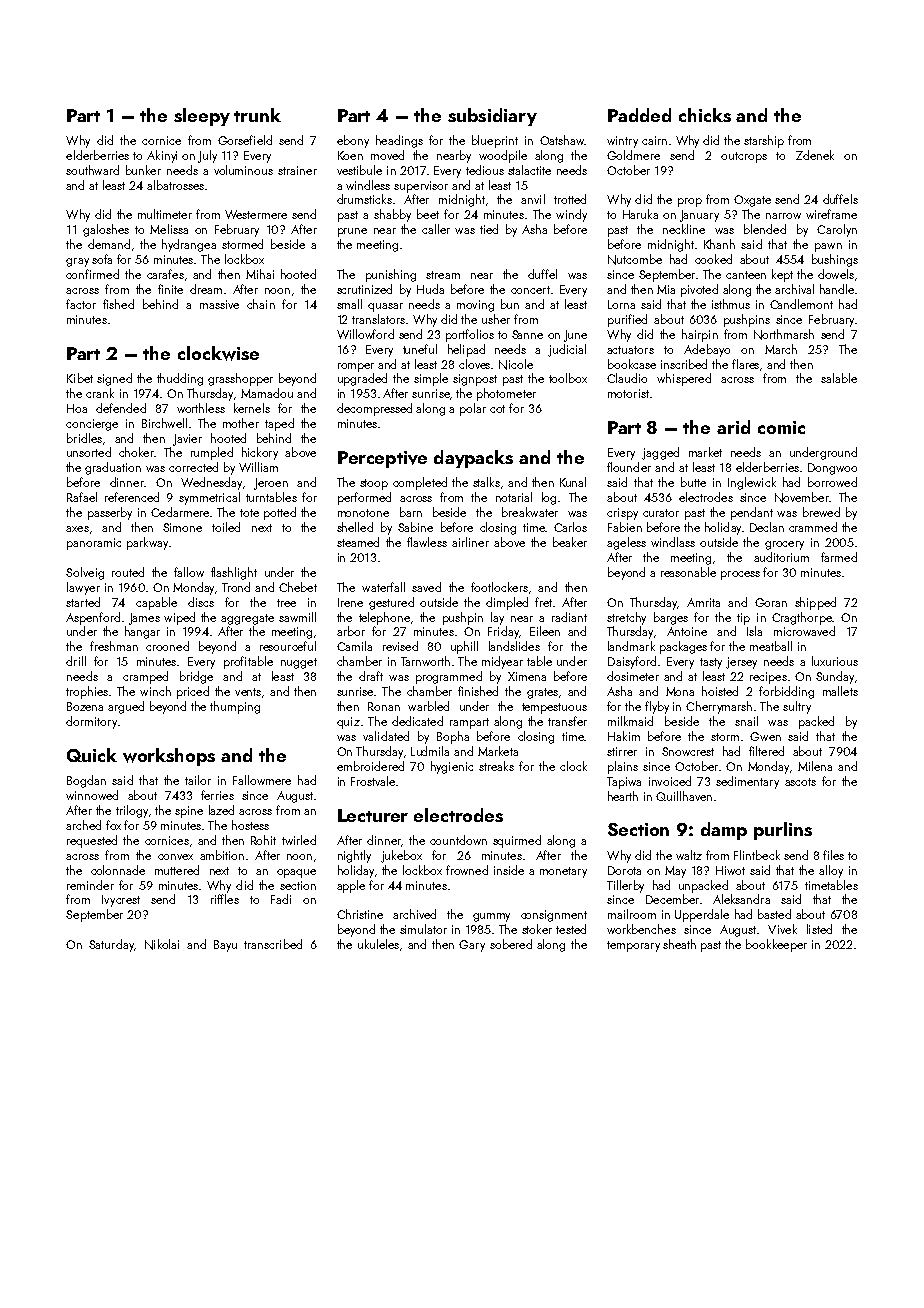  What do you see at coordinates (690, 202) in the document?
I see `prop` at bounding box center [690, 202].
